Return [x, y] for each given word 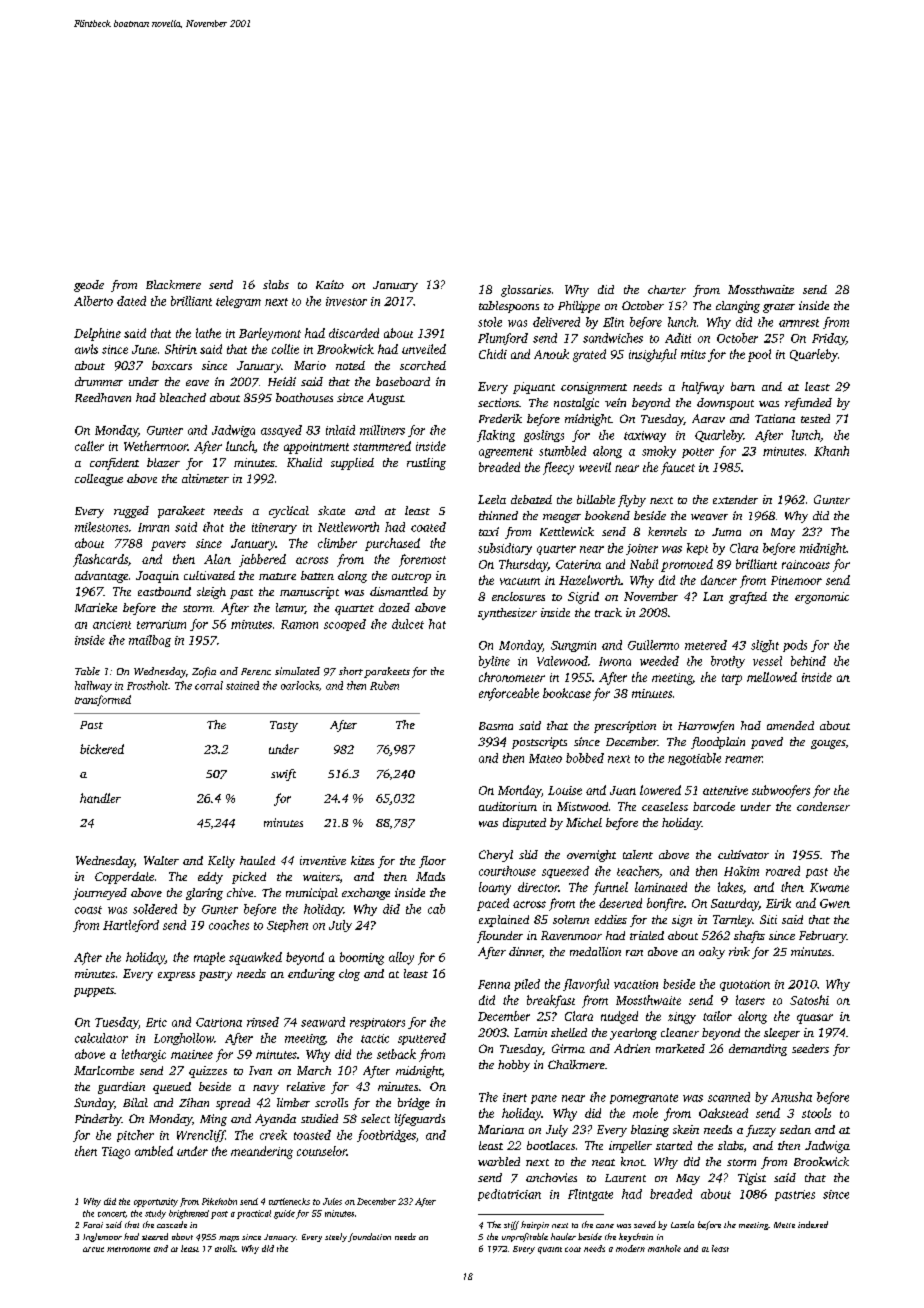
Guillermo [653, 645]
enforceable [509, 694]
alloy [401, 958]
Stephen [287, 926]
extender [735, 499]
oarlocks [300, 685]
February [823, 937]
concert [111, 1214]
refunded [808, 404]
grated [589, 355]
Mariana [501, 1129]
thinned [498, 515]
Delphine [97, 334]
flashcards [100, 560]
